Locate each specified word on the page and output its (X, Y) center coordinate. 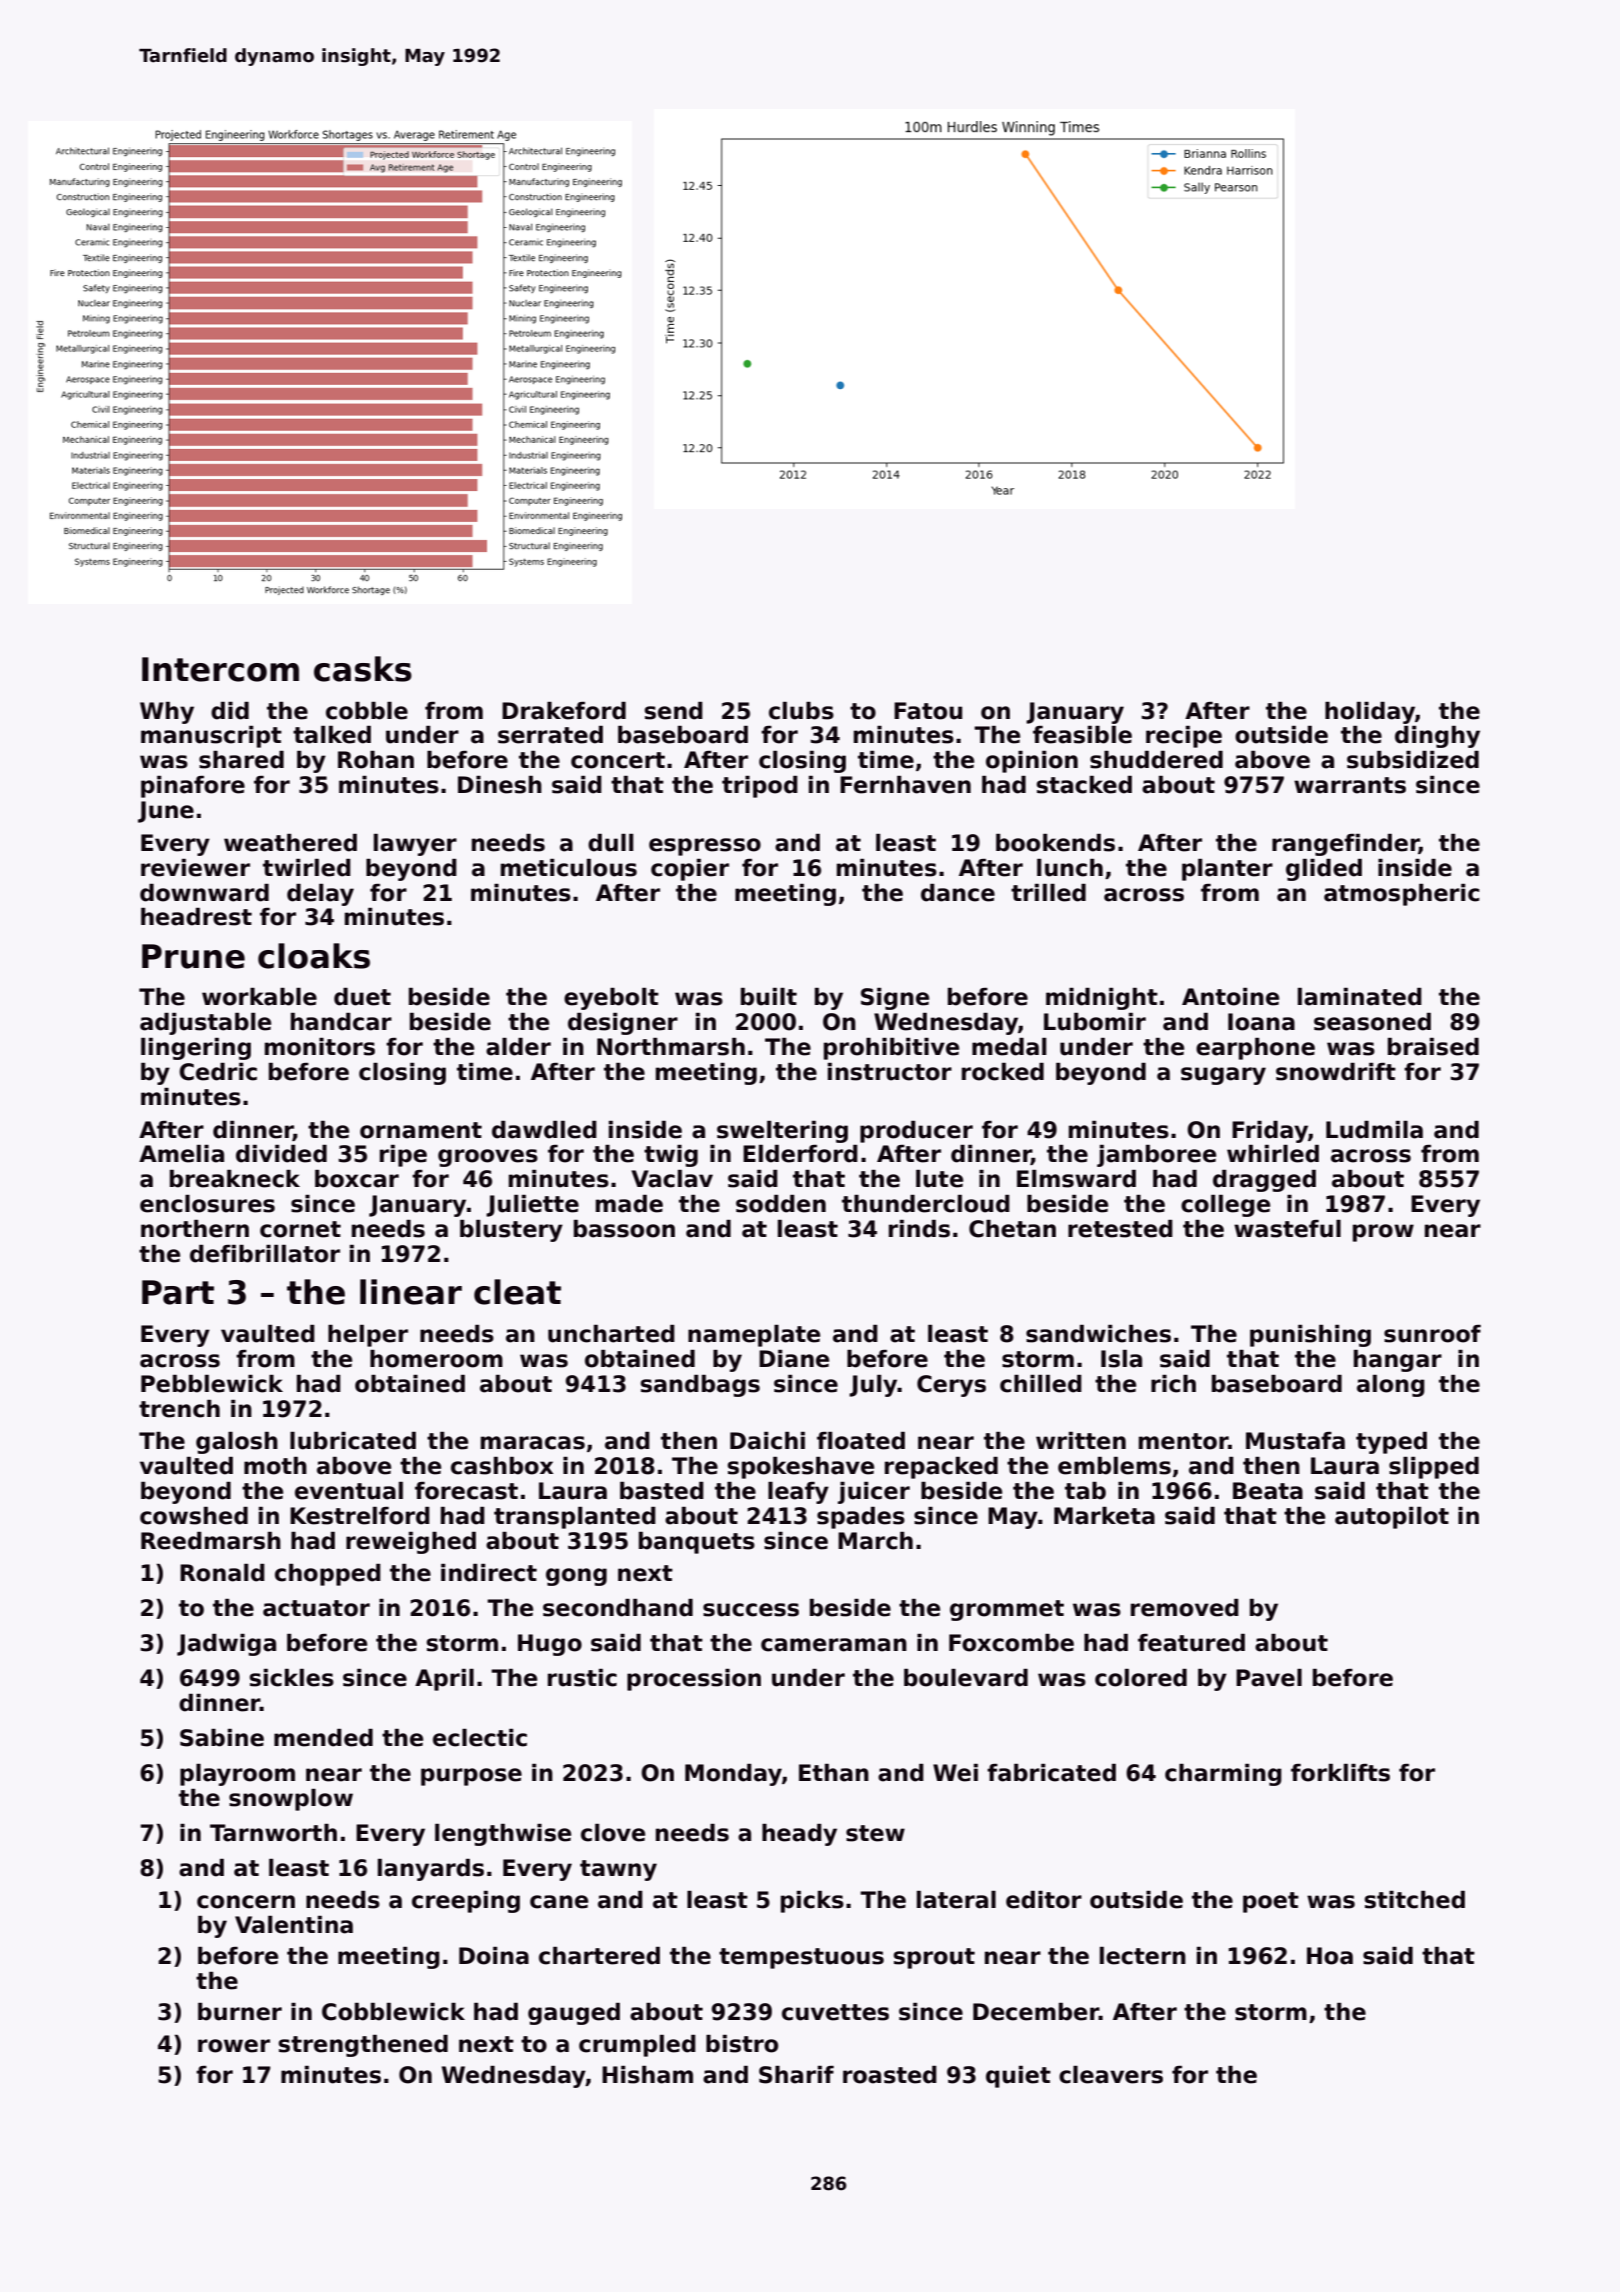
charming (1223, 1775)
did (230, 711)
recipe (1184, 737)
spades (861, 1518)
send (673, 711)
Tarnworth (273, 1833)
